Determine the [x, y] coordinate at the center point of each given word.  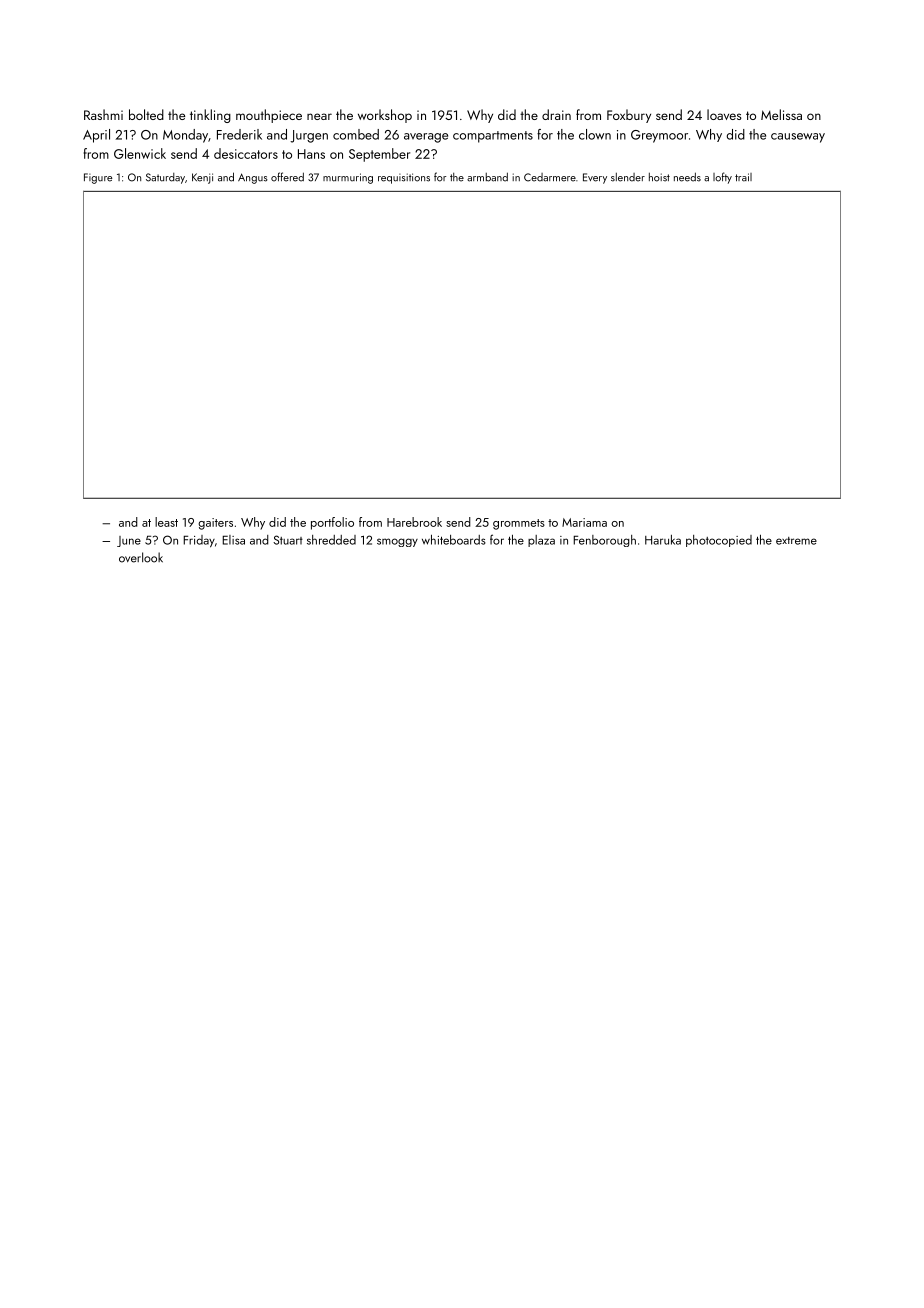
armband [487, 177]
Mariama [584, 522]
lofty [722, 178]
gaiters [215, 524]
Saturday [165, 178]
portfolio [332, 523]
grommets [519, 524]
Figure [98, 178]
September [379, 155]
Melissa [781, 114]
